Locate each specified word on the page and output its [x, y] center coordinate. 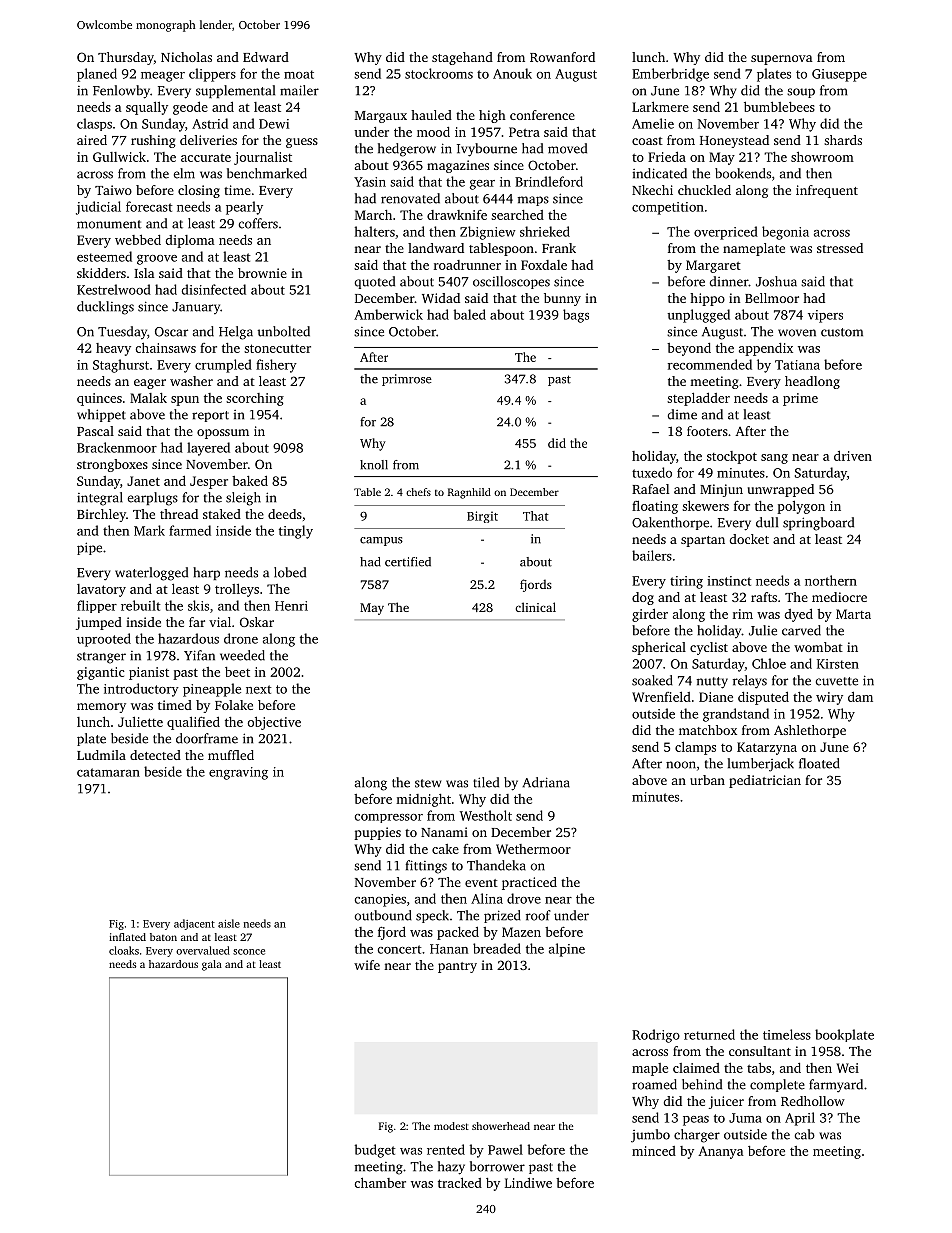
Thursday [126, 58]
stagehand [462, 58]
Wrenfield [661, 696]
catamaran [108, 772]
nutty [712, 683]
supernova [781, 60]
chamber [380, 1182]
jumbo [650, 1136]
